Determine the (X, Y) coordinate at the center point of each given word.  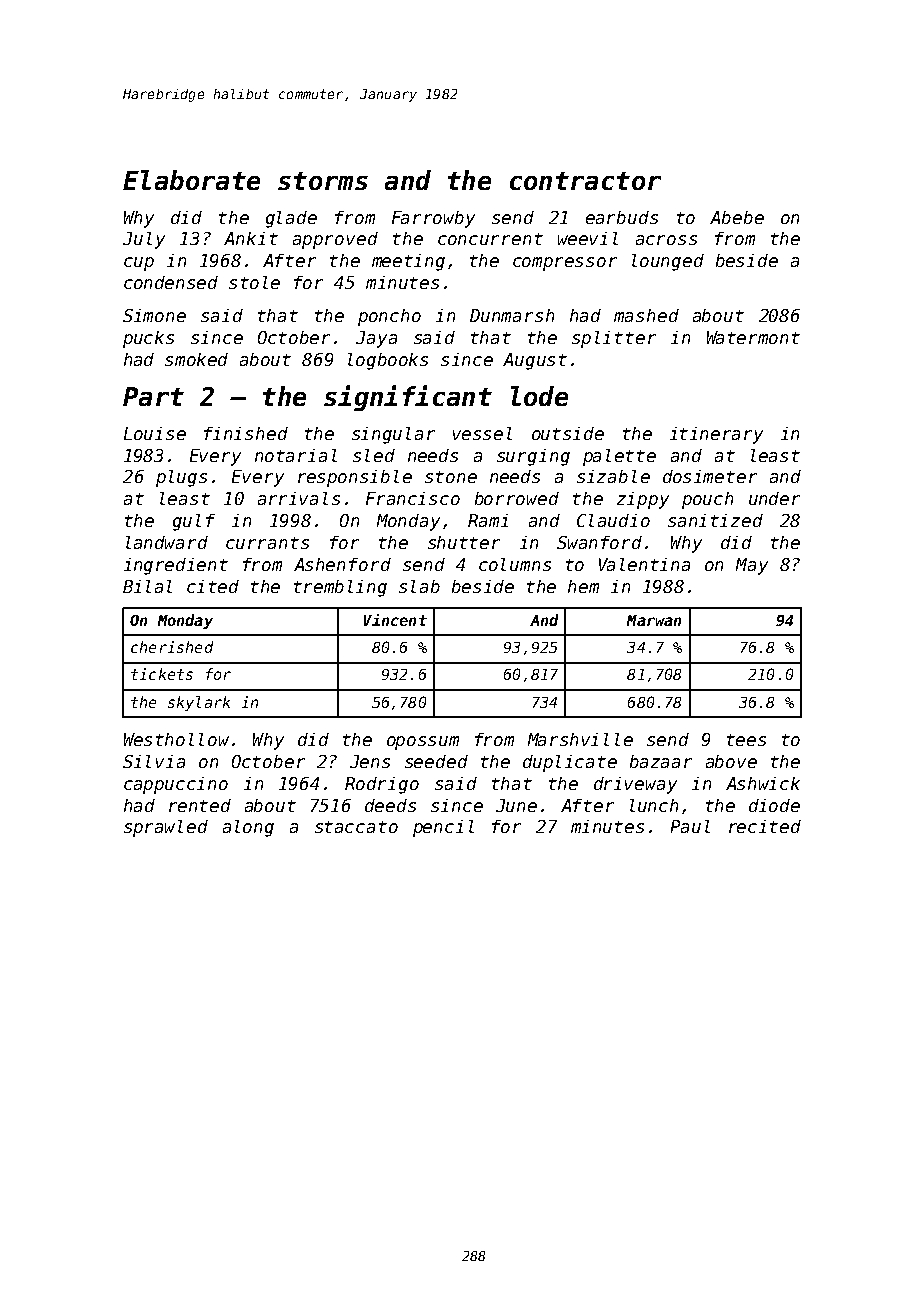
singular (393, 435)
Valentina (644, 564)
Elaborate (191, 180)
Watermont (753, 337)
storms (323, 181)
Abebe (737, 217)
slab (419, 586)
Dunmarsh (512, 315)
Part (153, 396)
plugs (181, 478)
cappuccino (176, 785)
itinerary (716, 435)
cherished (172, 647)
